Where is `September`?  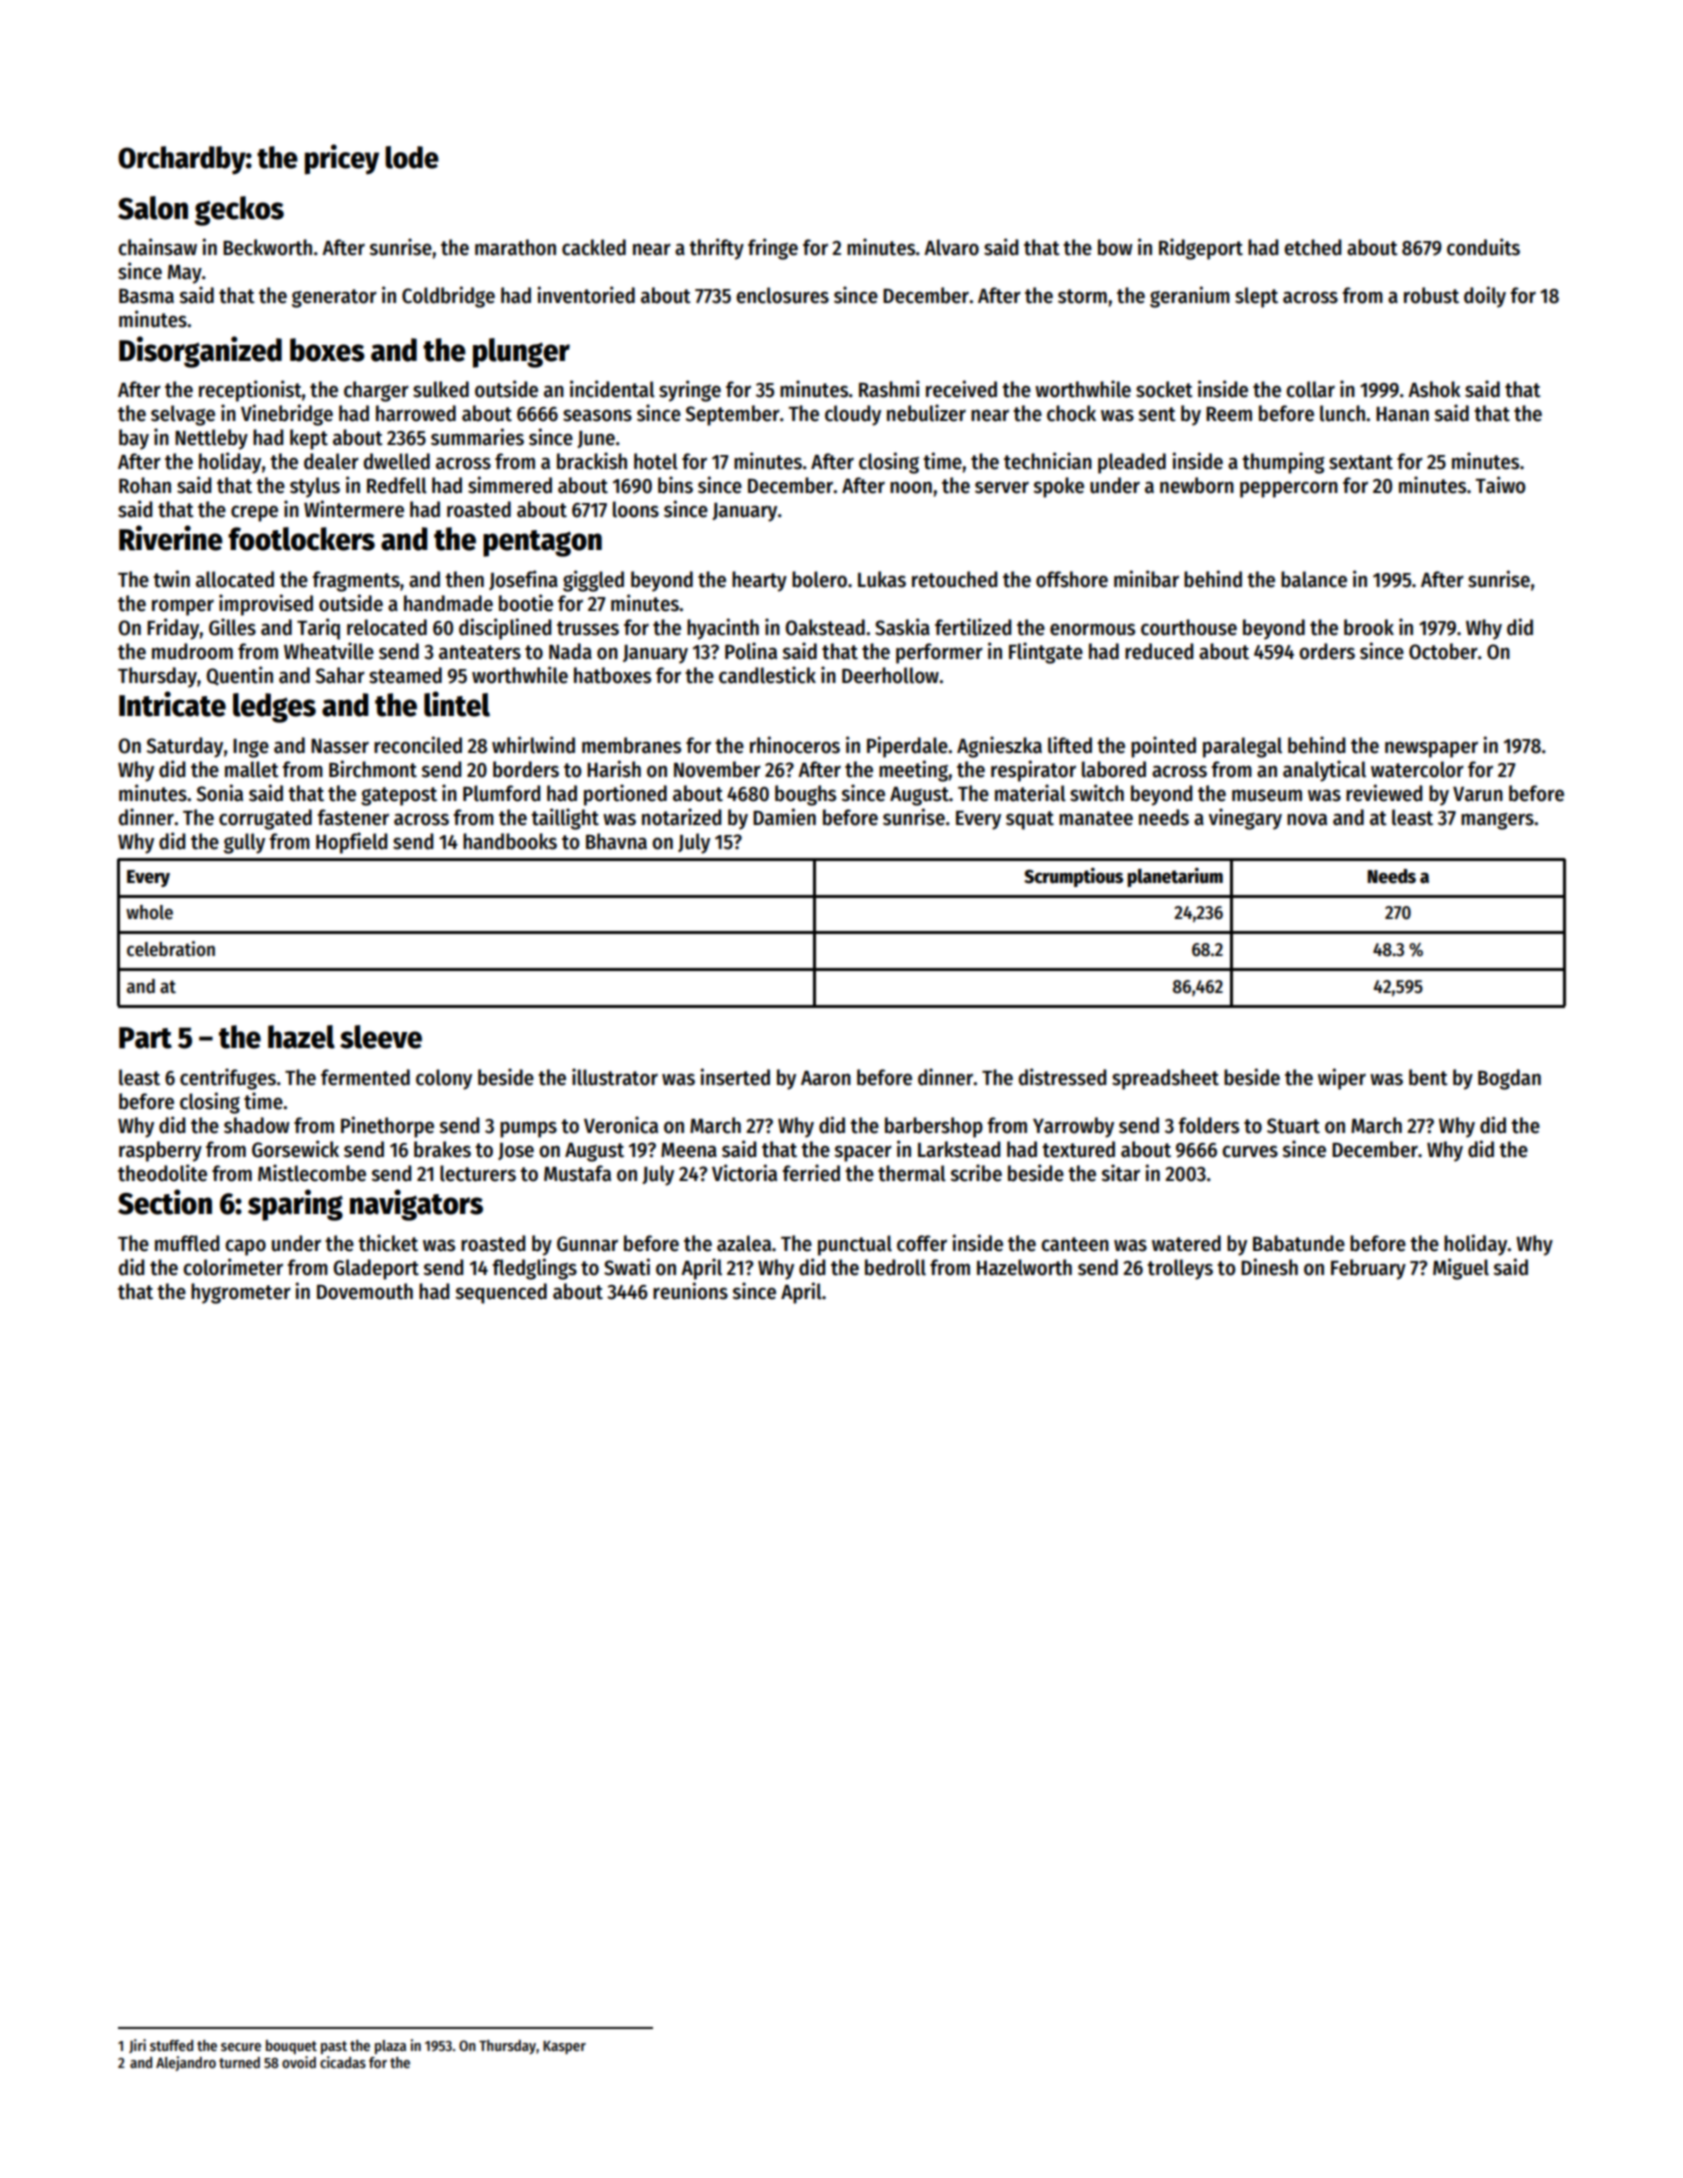
September is located at coordinates (732, 415).
